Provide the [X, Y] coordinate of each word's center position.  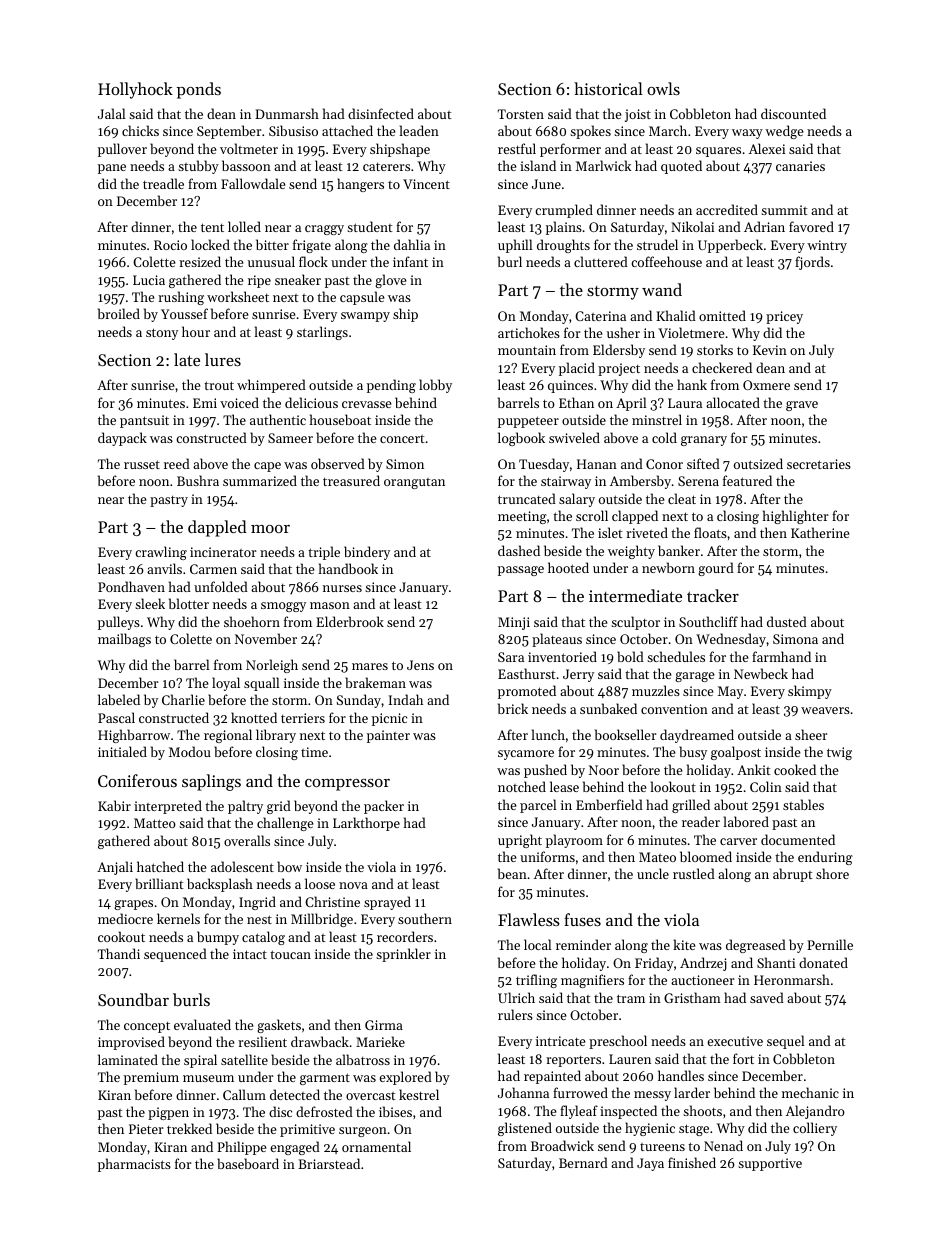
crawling [161, 553]
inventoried [562, 656]
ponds [199, 90]
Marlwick [603, 165]
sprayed [387, 903]
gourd [716, 569]
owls [663, 88]
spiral [200, 1061]
